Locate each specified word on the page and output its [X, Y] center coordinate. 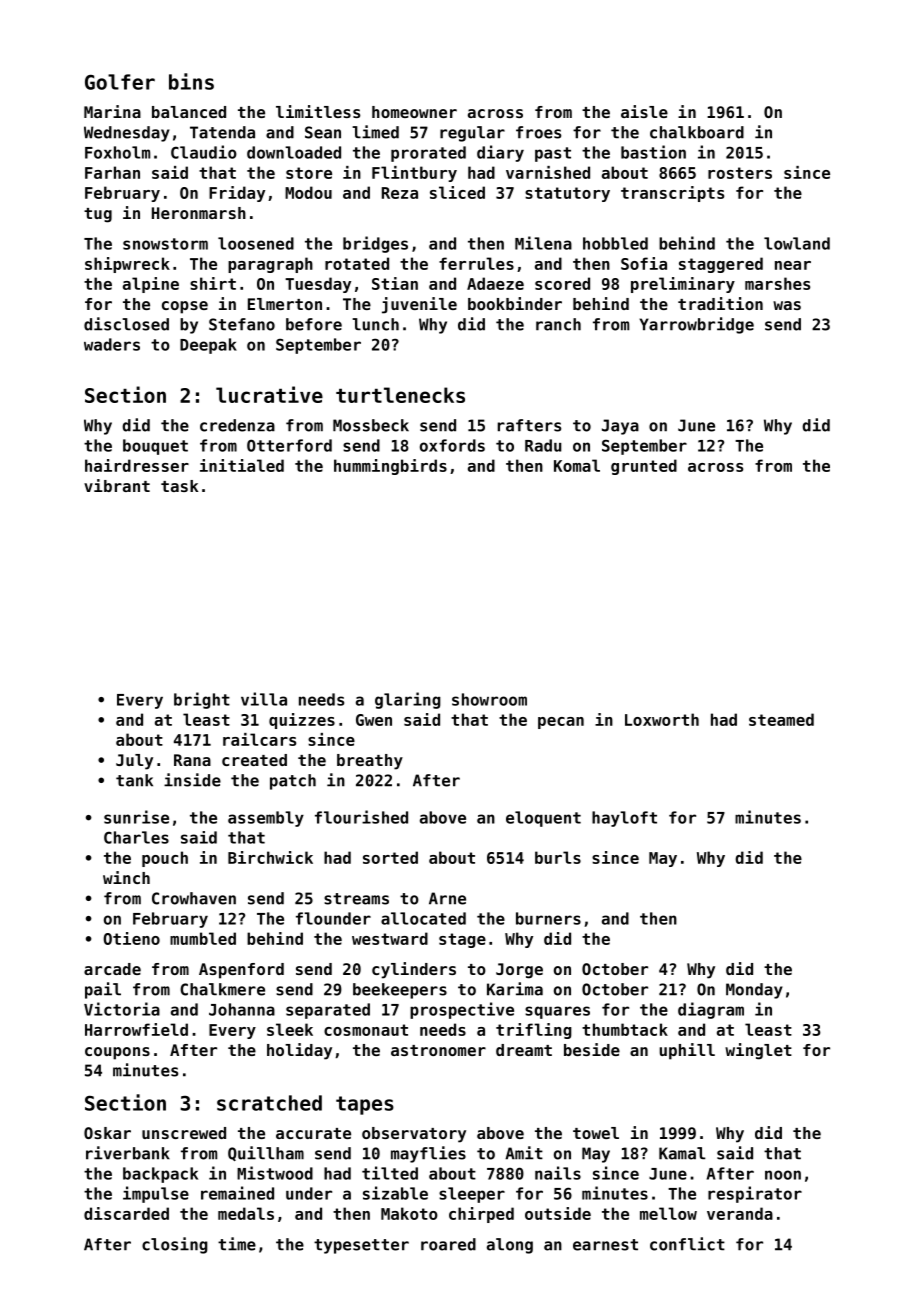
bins [191, 81]
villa [264, 699]
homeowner [414, 112]
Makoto [409, 1213]
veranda [740, 1213]
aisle [644, 111]
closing [175, 1245]
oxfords [452, 445]
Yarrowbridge [696, 325]
